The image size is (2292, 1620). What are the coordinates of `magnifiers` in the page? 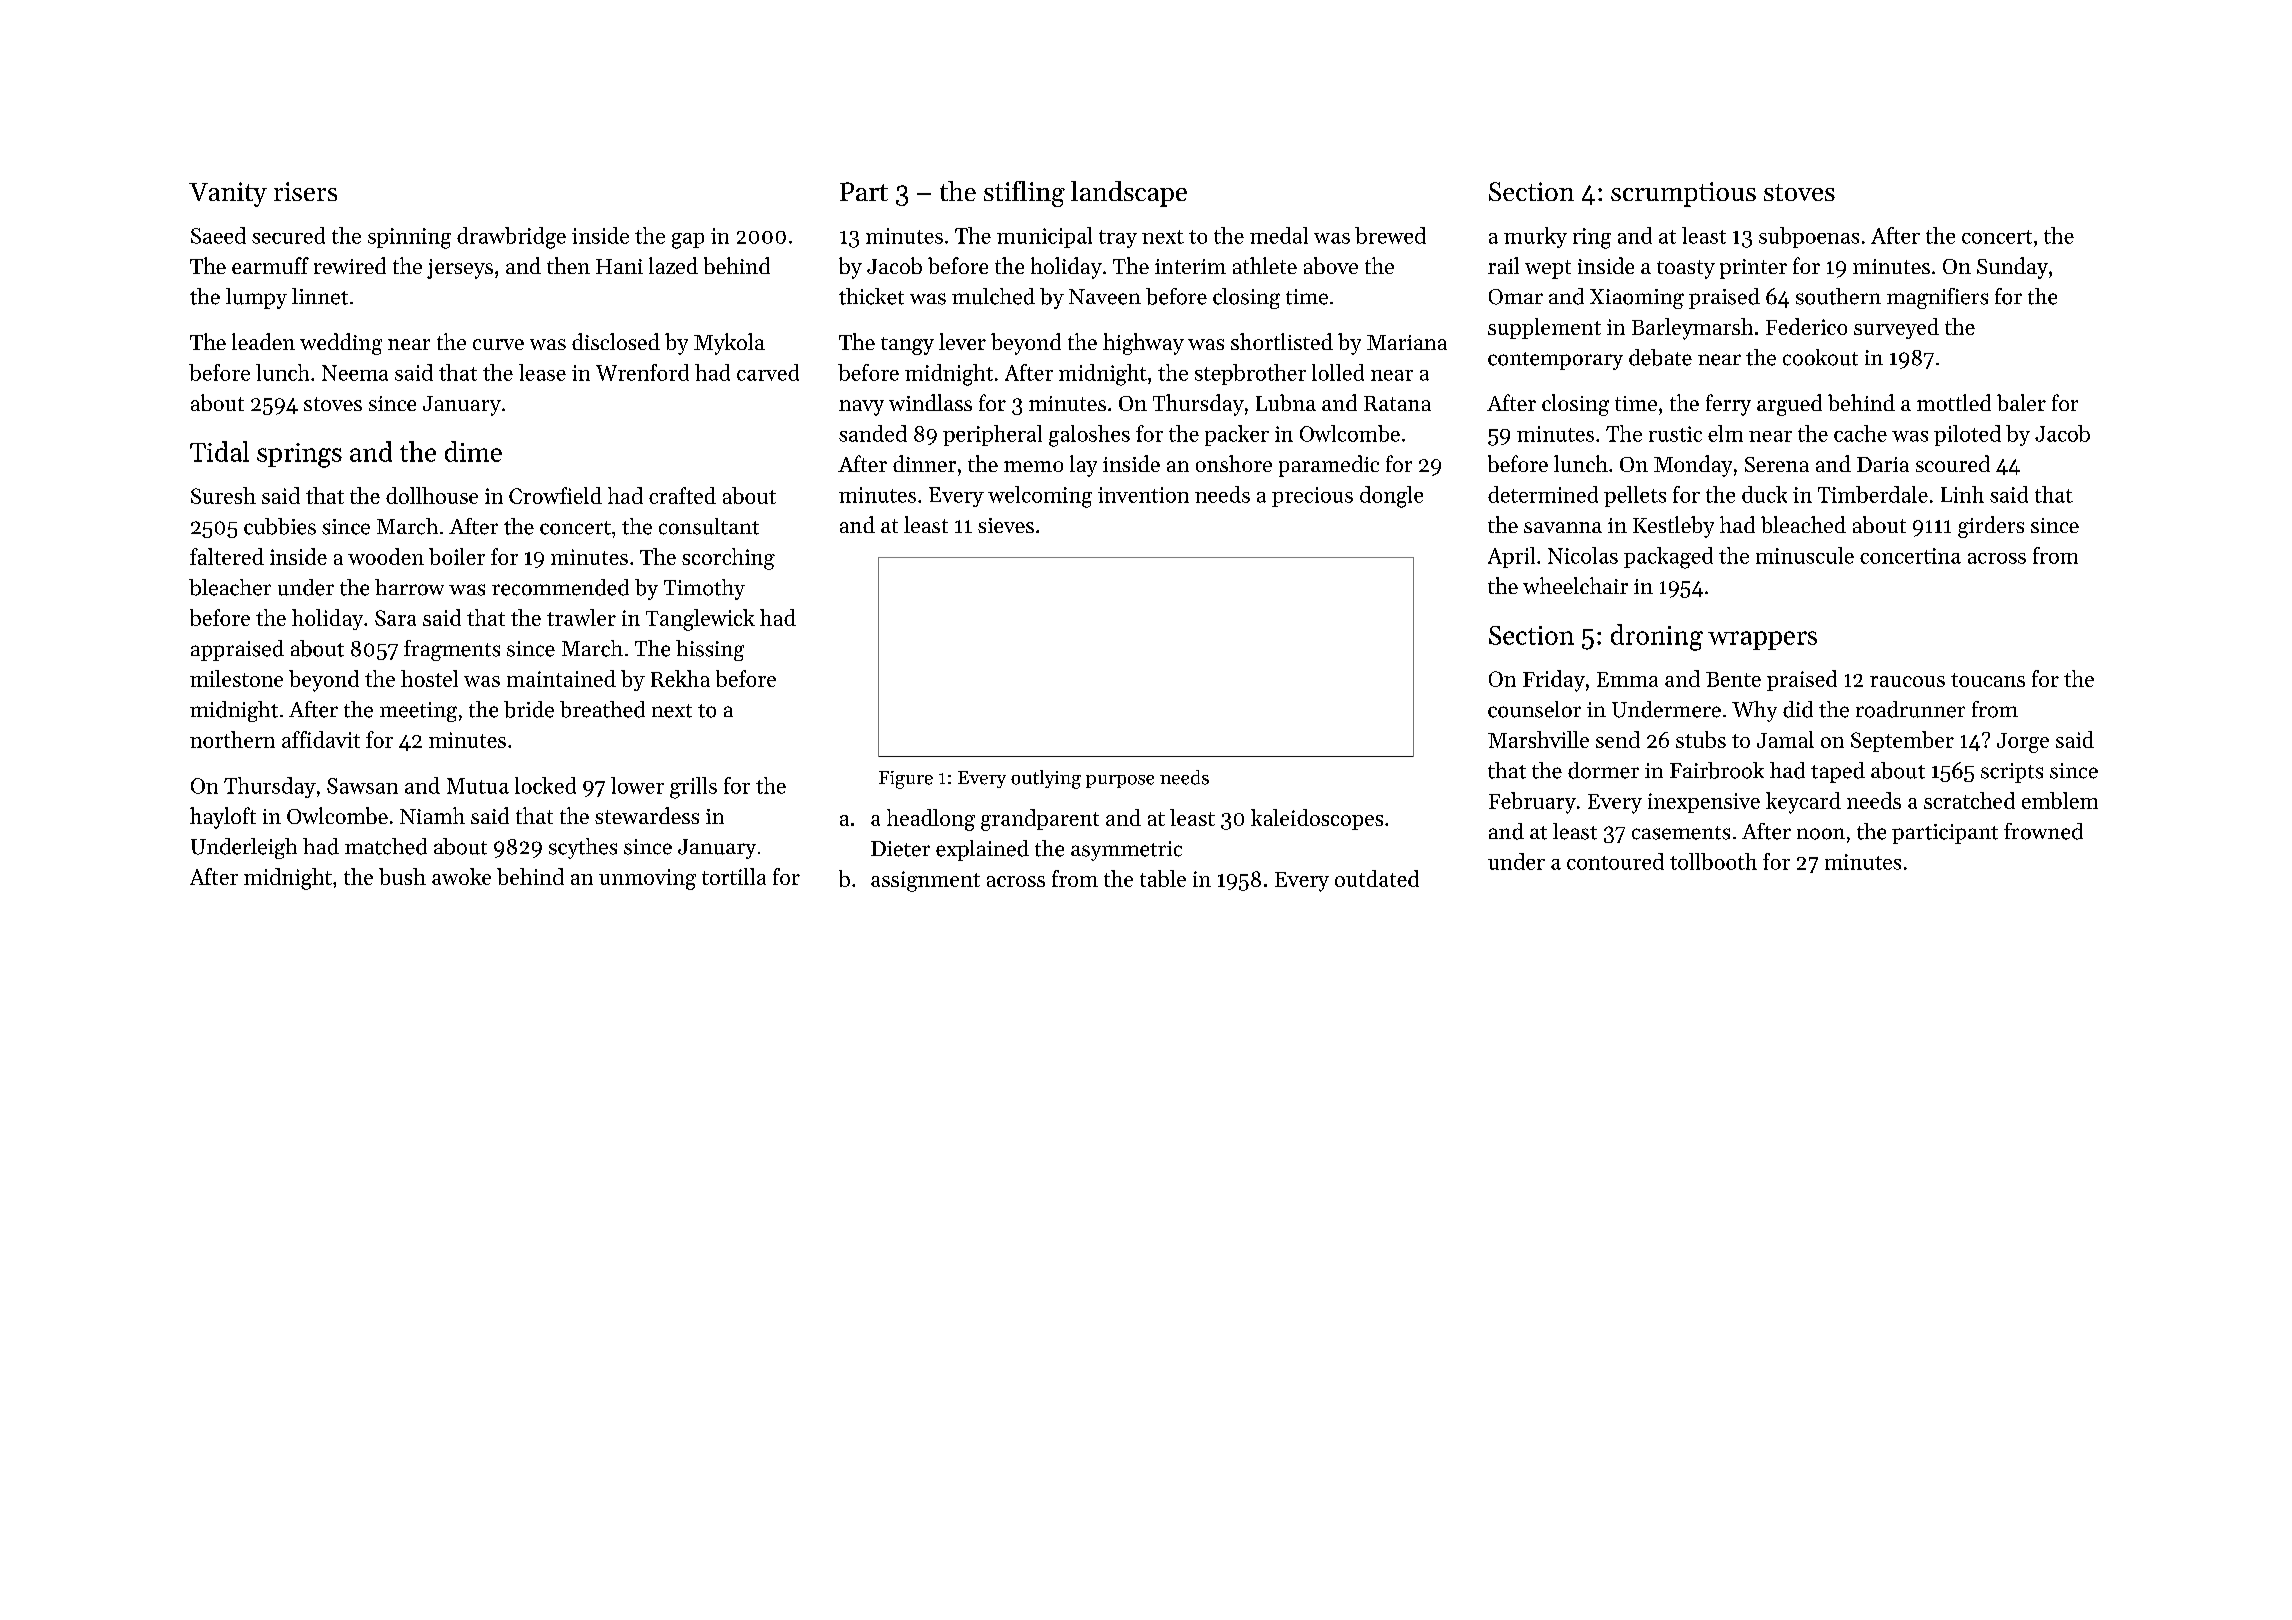 It's located at (1937, 298).
